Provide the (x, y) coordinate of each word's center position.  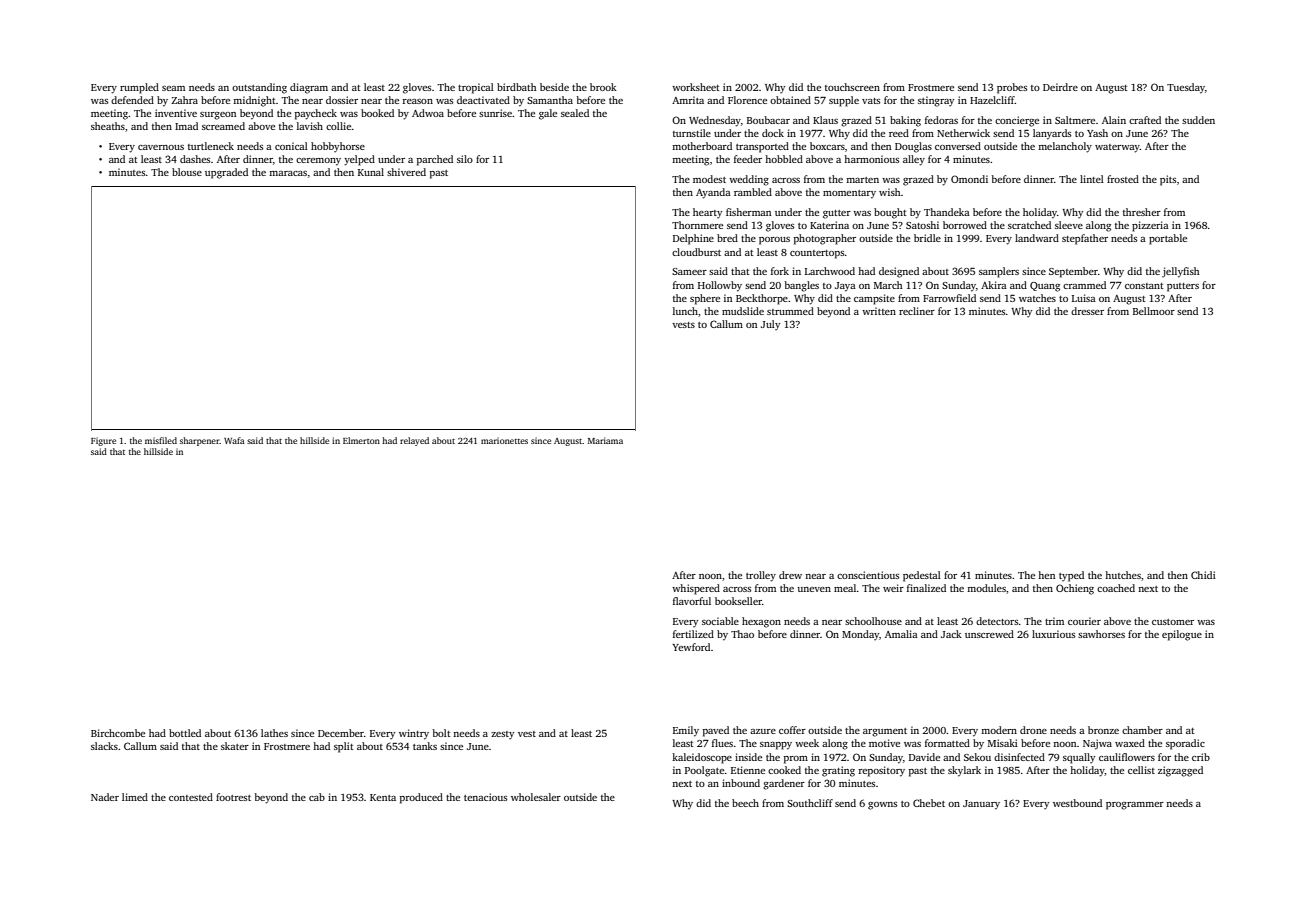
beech (745, 803)
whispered (696, 589)
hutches (1123, 575)
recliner (917, 311)
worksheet (696, 87)
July (770, 325)
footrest (233, 797)
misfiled (161, 440)
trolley (761, 576)
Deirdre (1060, 87)
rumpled (139, 88)
